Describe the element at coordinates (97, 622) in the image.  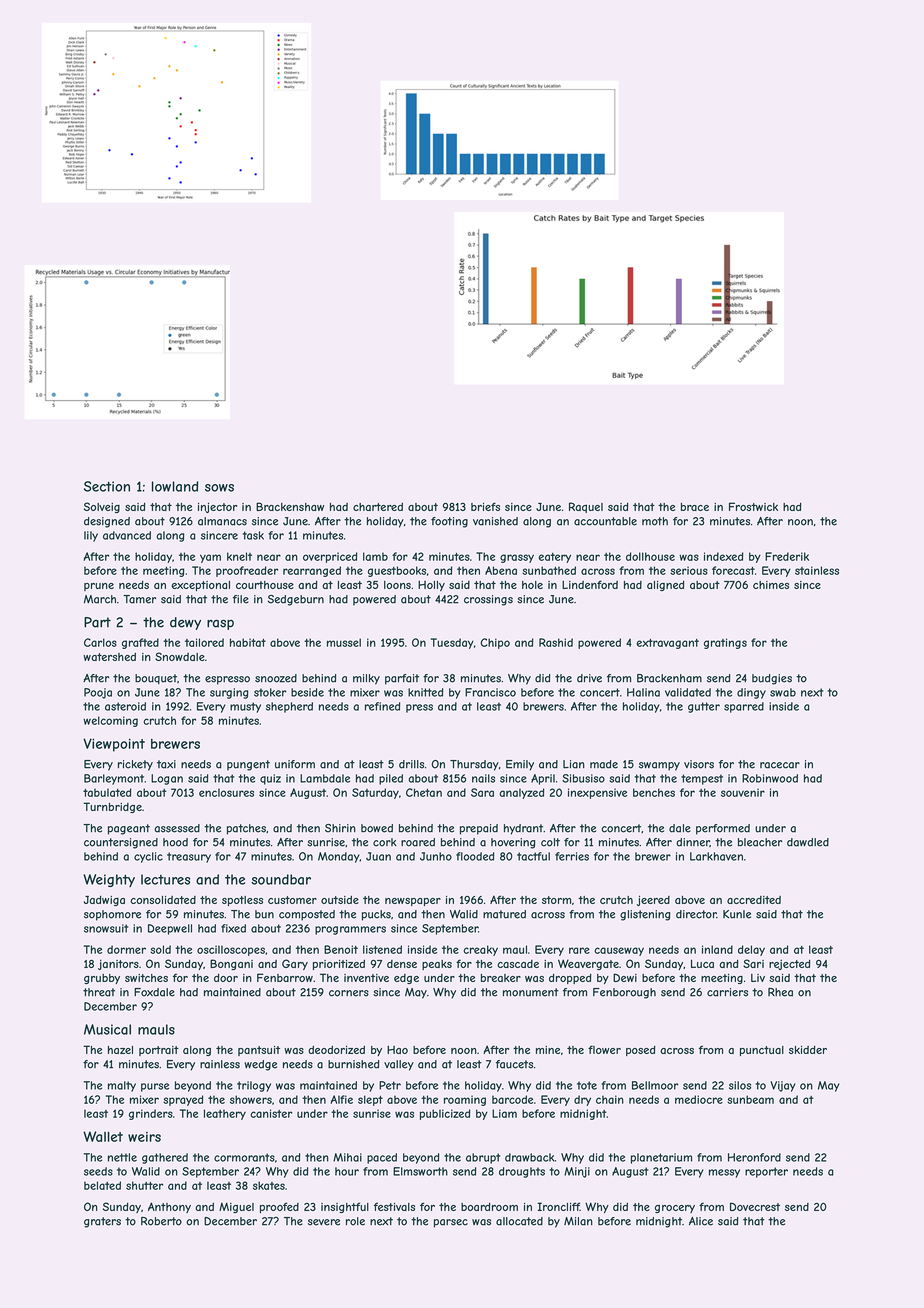
I see `Part` at that location.
